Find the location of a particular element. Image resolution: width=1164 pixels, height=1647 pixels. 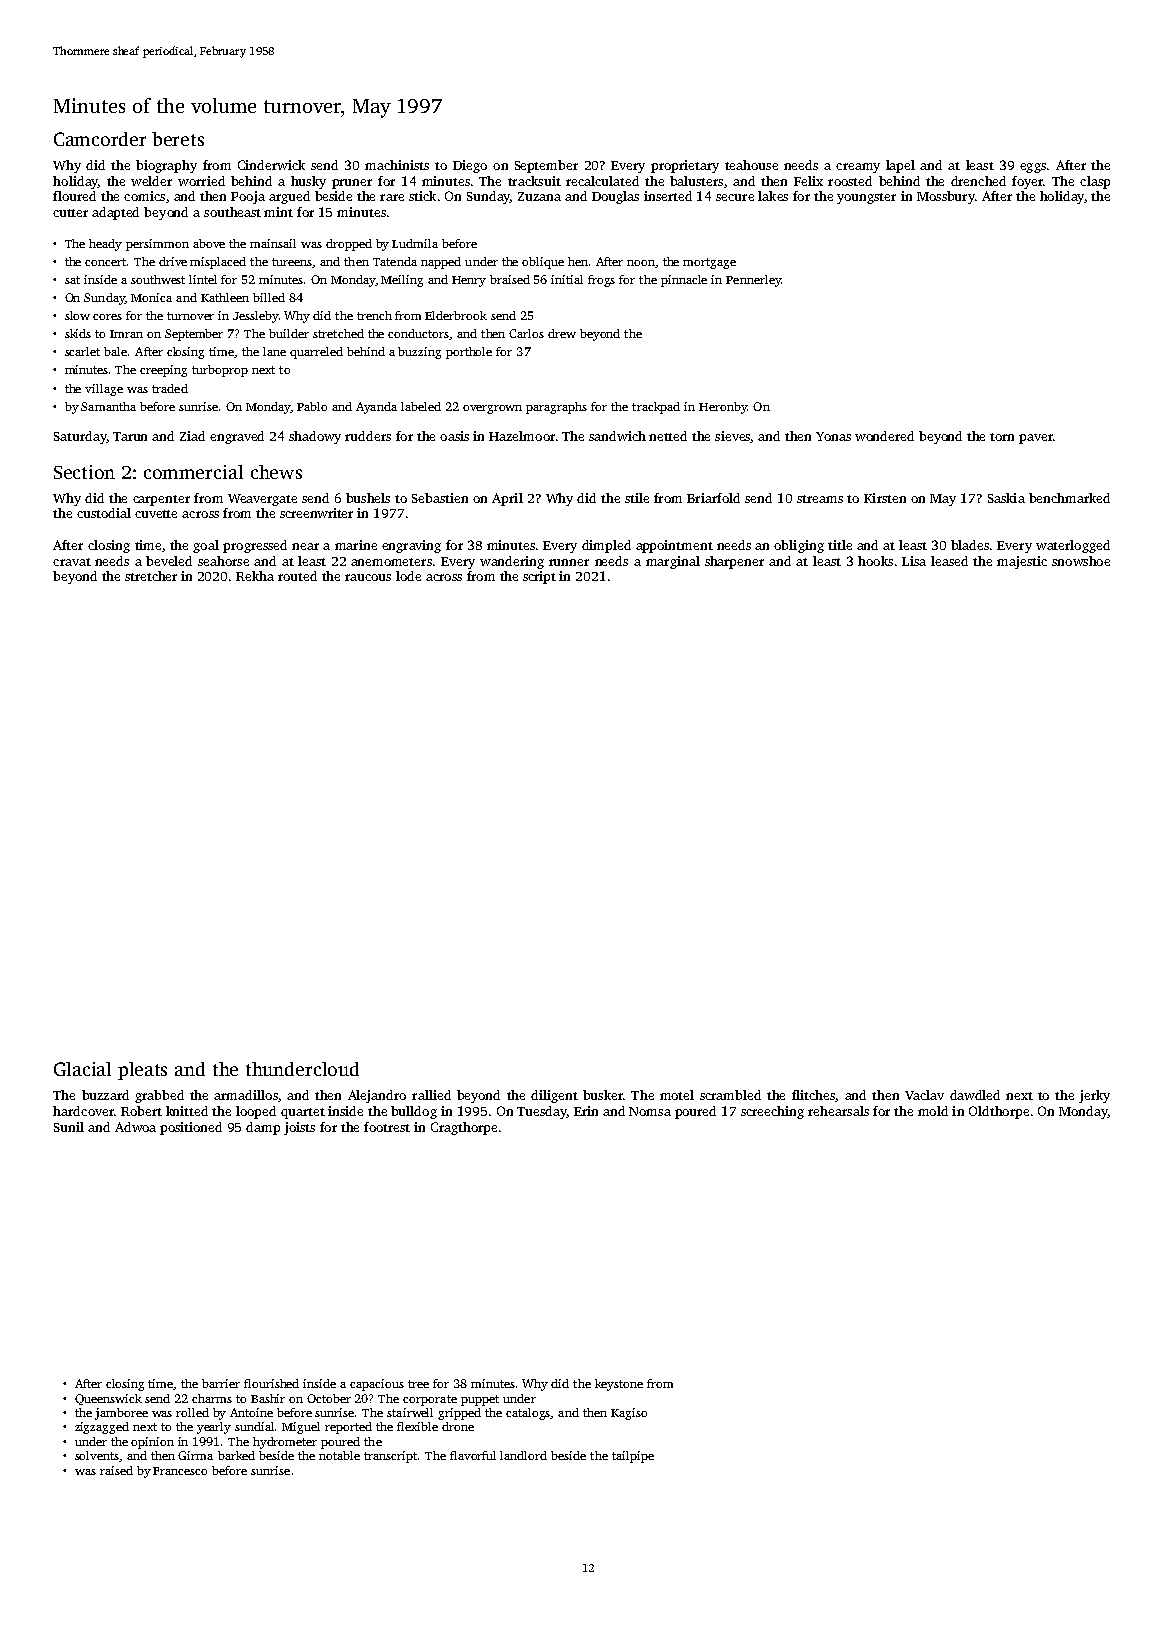

raucous is located at coordinates (368, 577).
